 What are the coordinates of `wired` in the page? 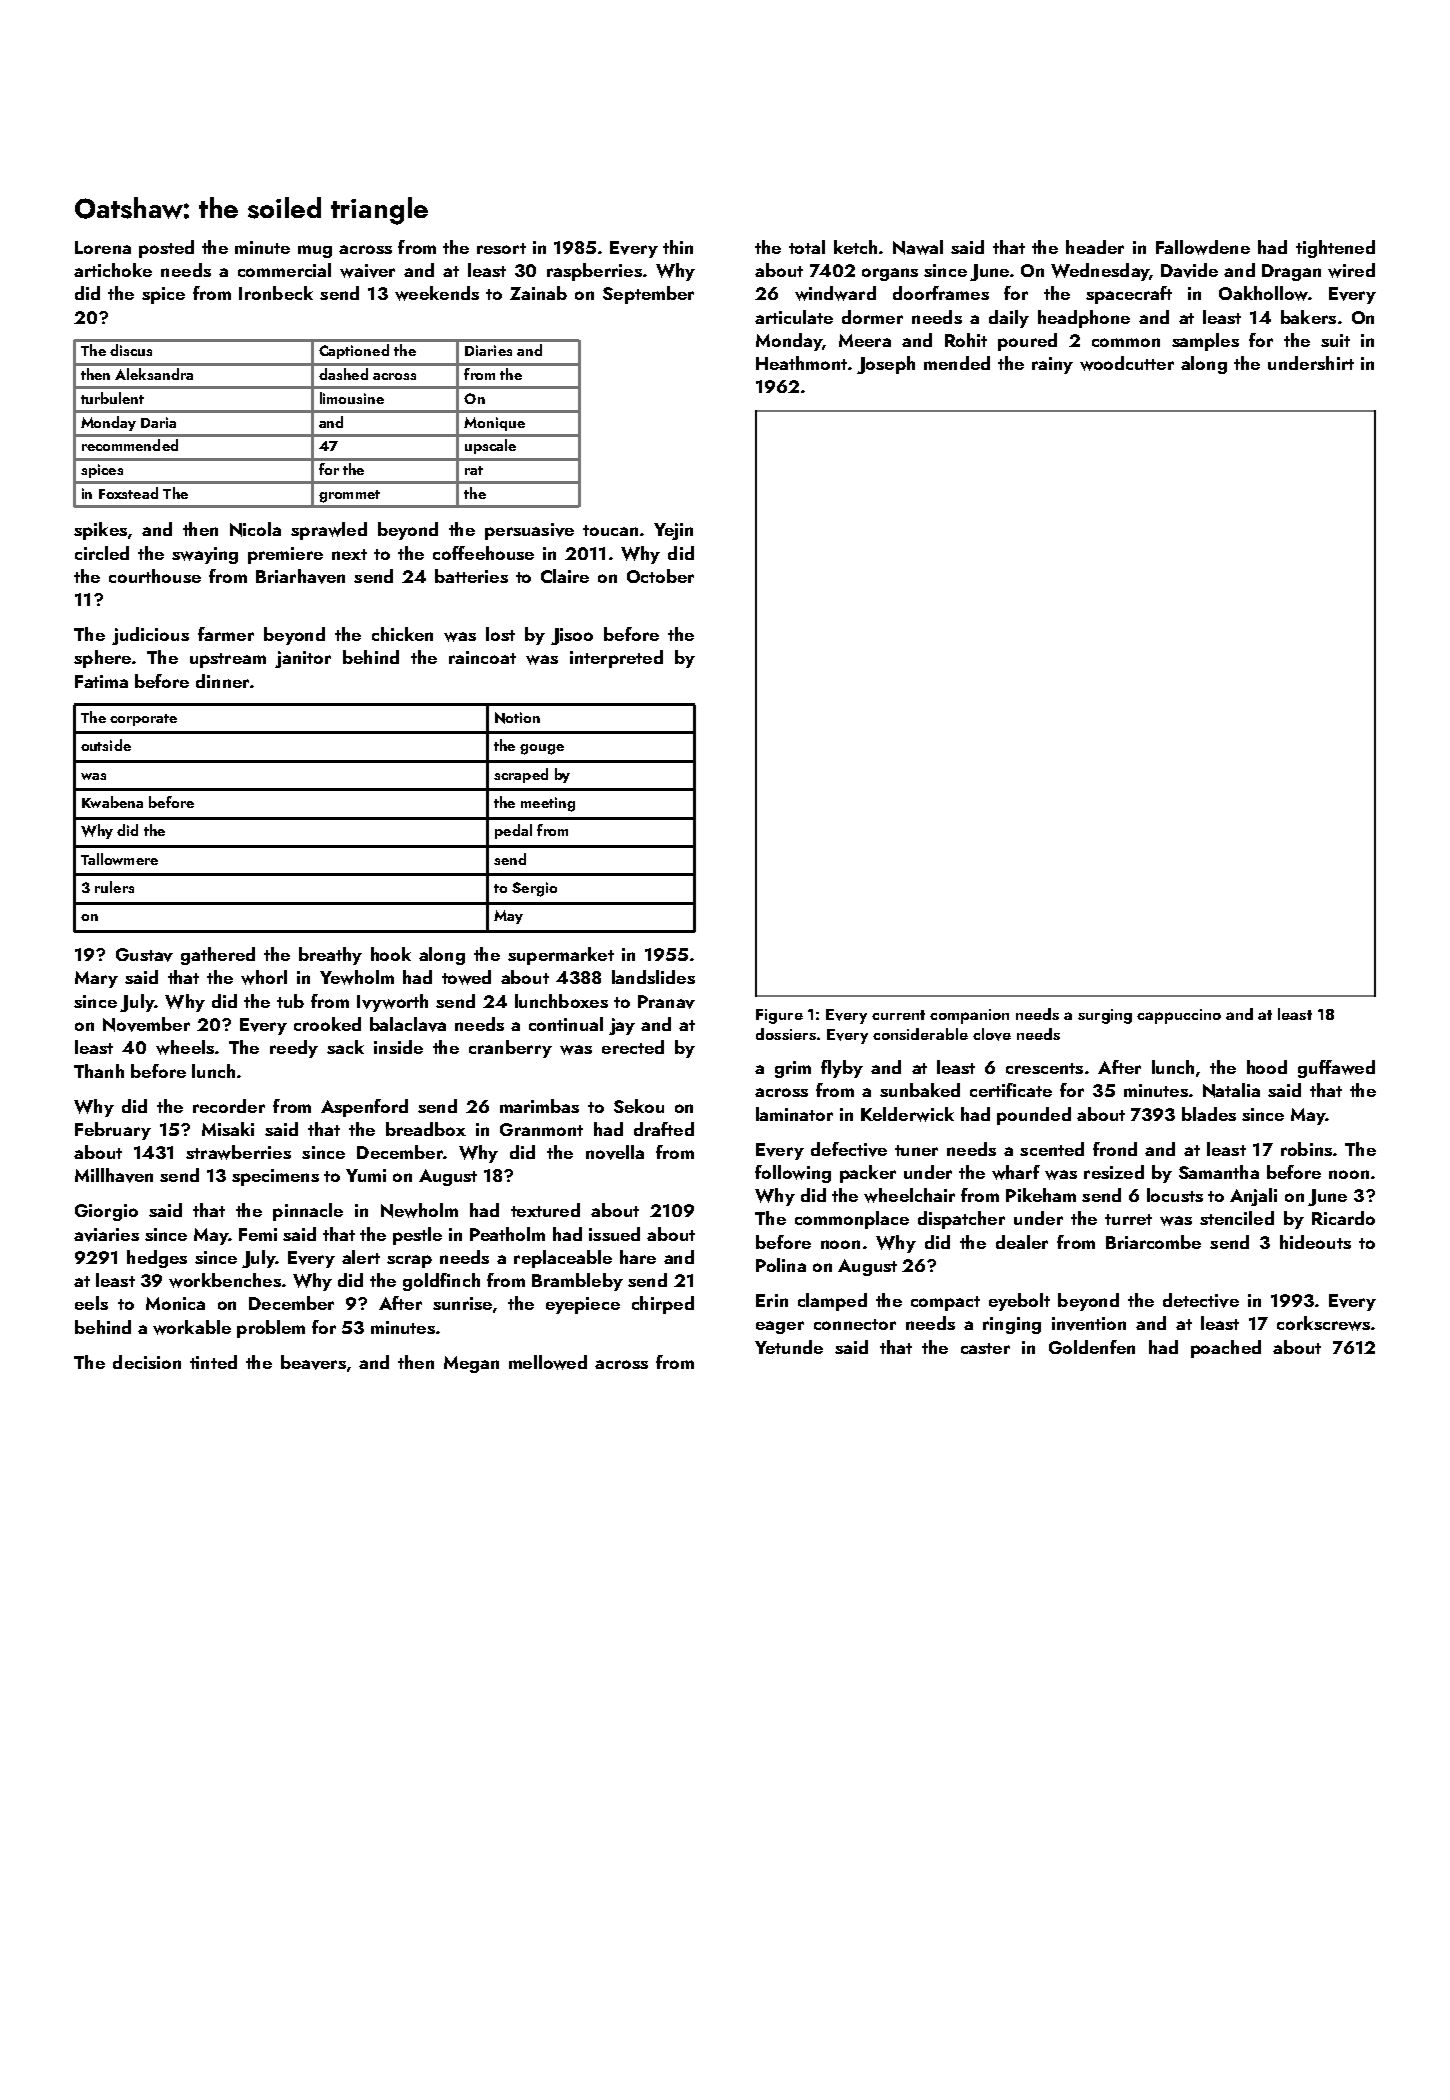 It's located at (1351, 270).
